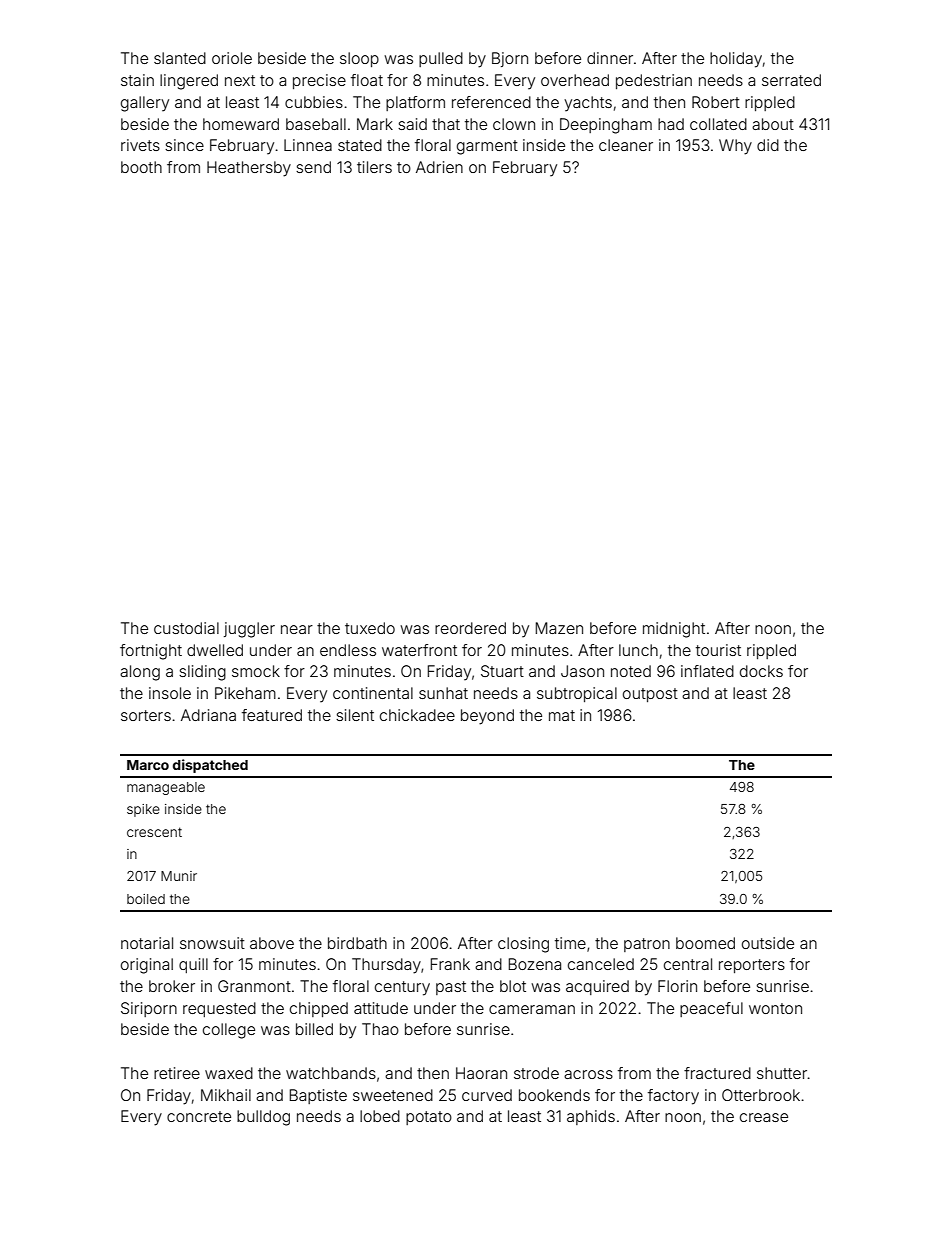 This screenshot has width=952, height=1233. Describe the element at coordinates (532, 1009) in the screenshot. I see `cameraman` at that location.
